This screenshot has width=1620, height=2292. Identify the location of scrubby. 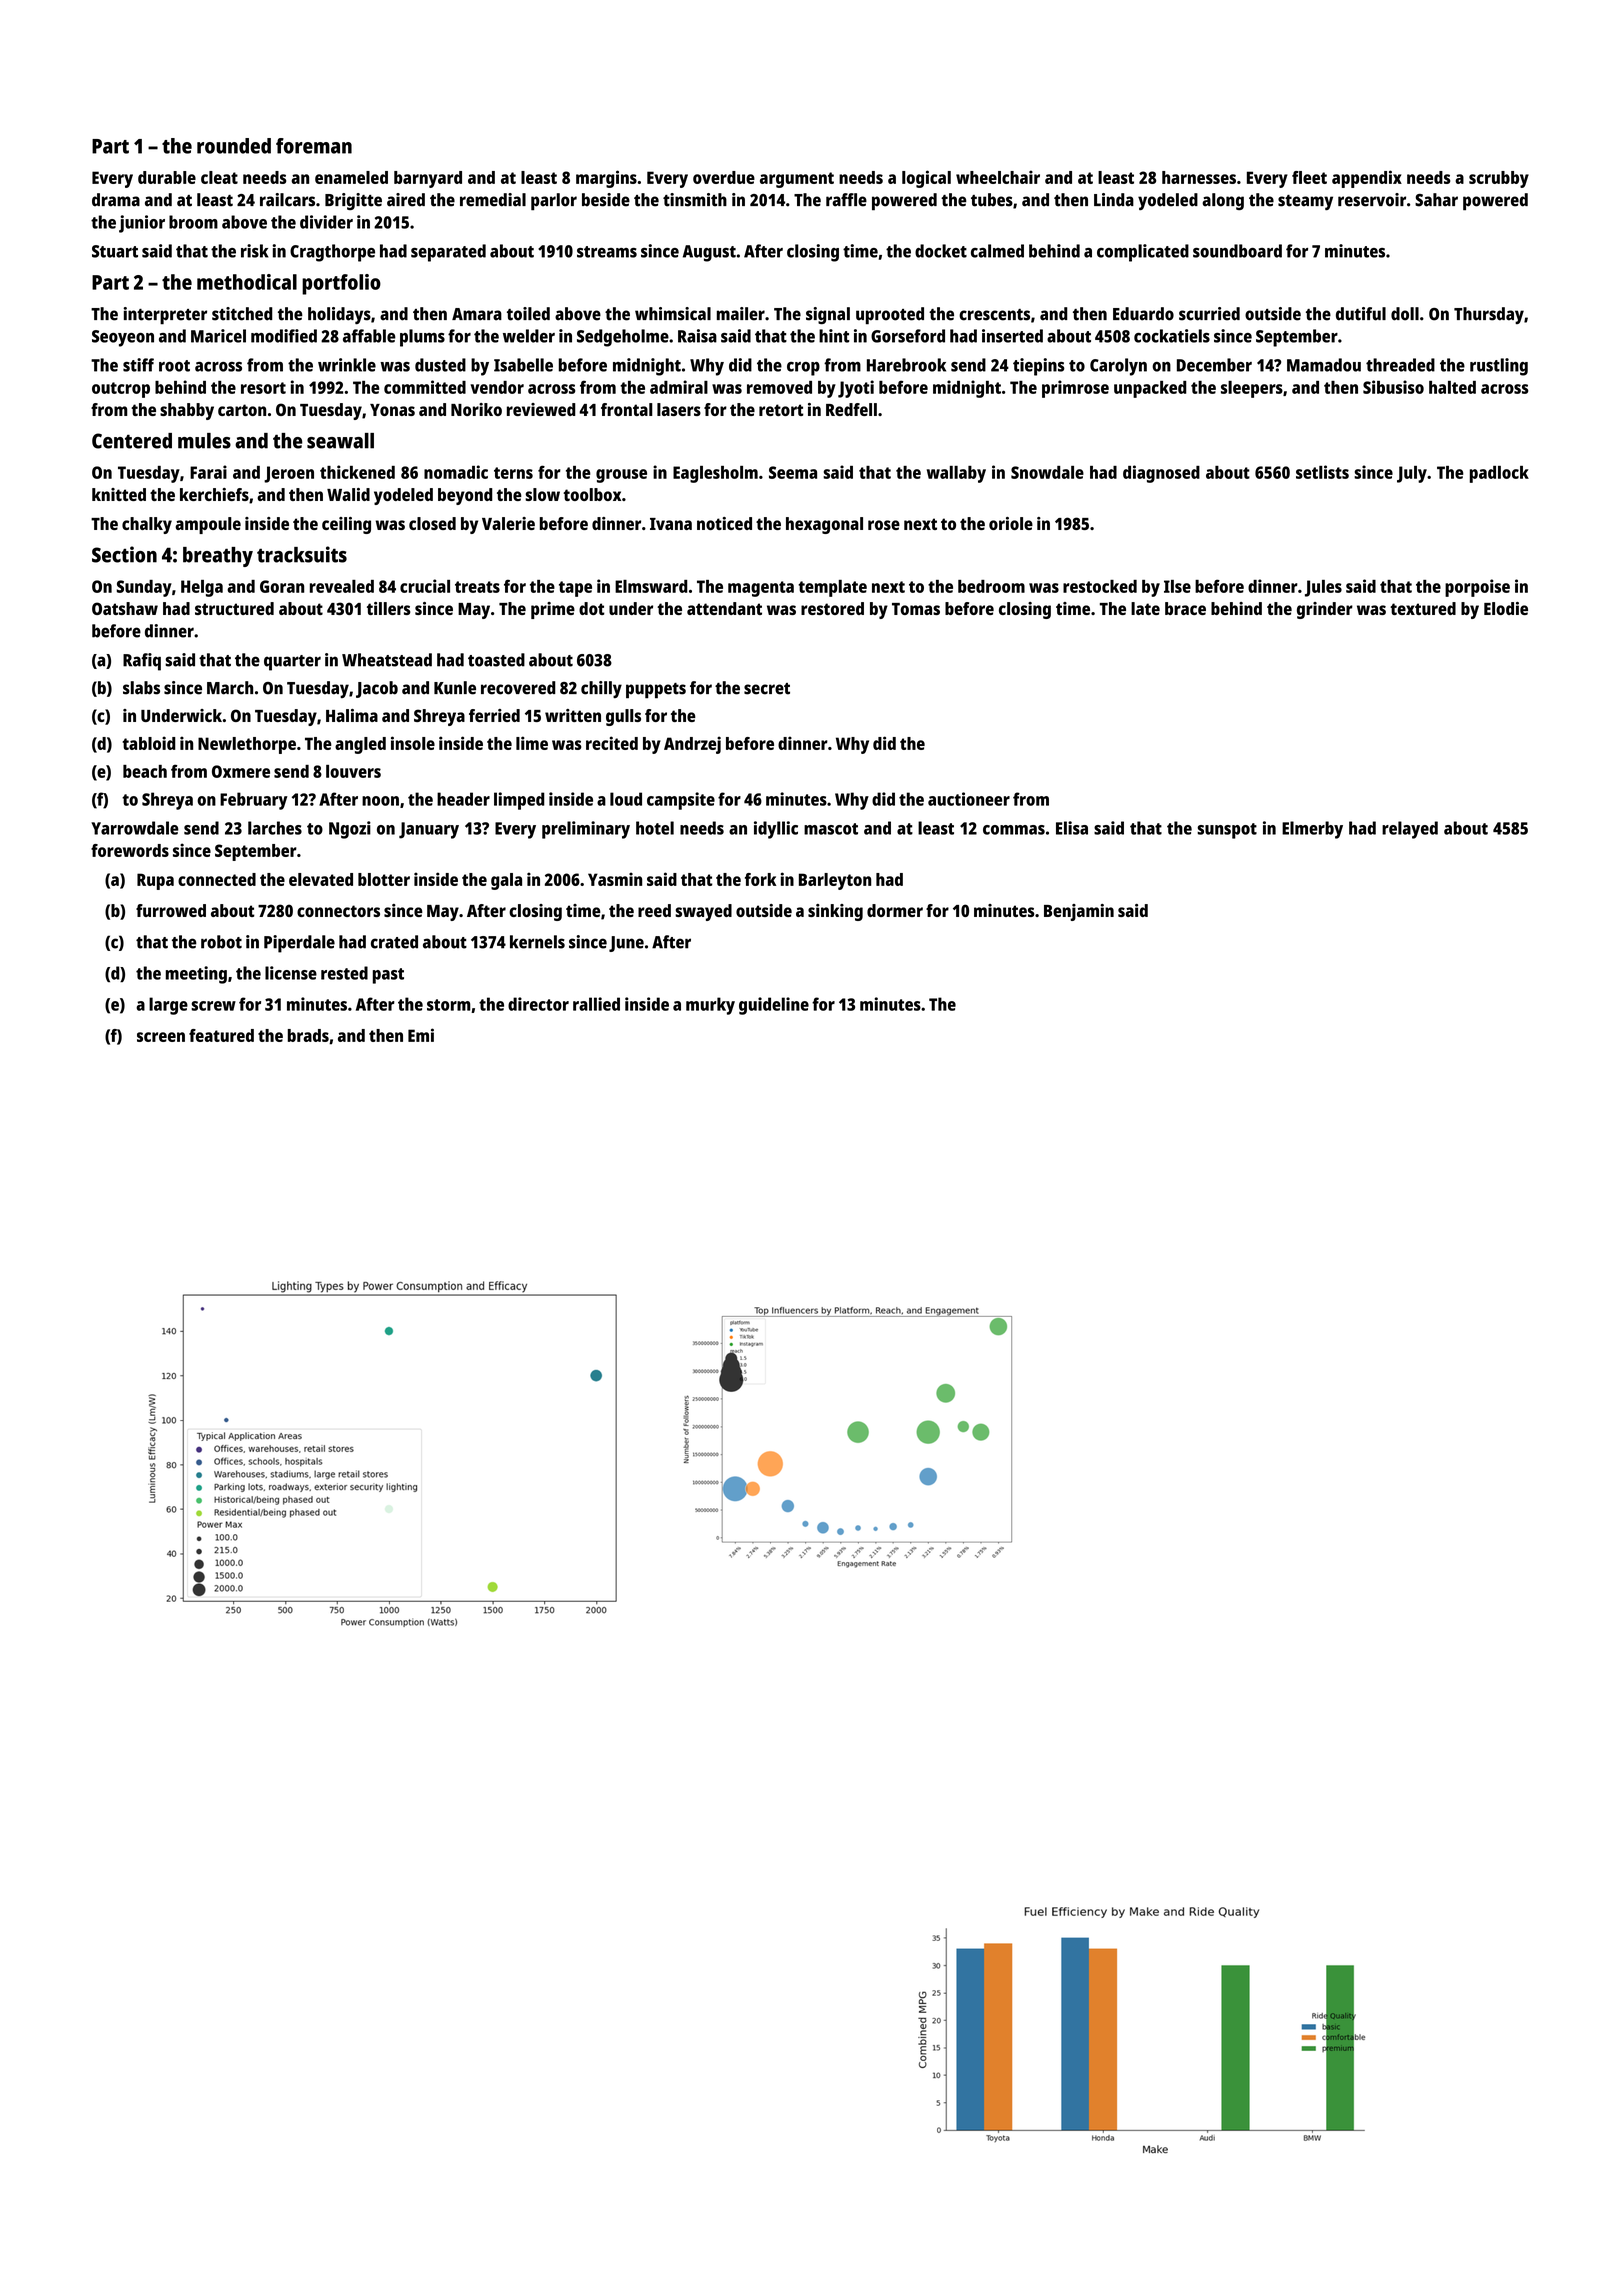
(1499, 179).
